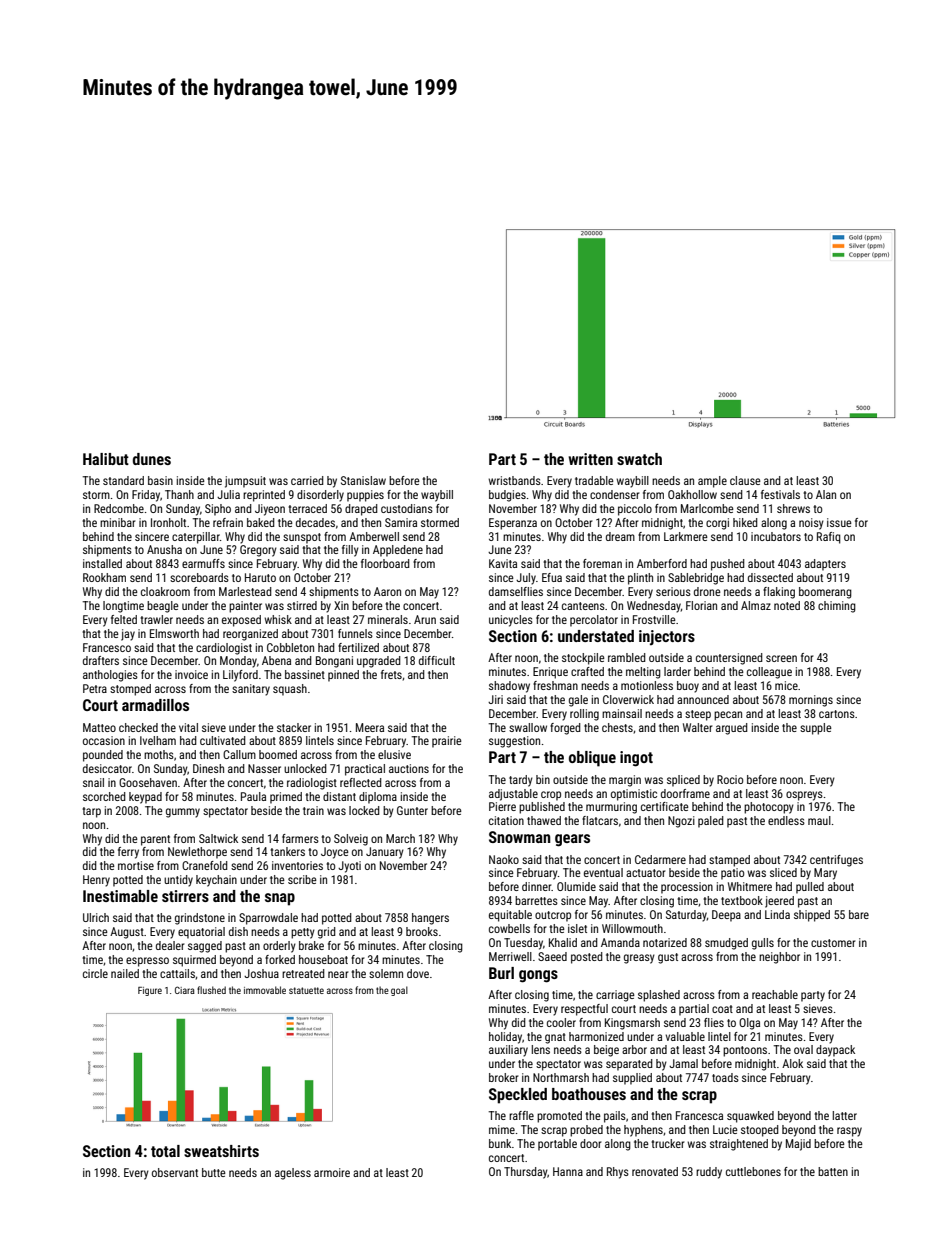 The height and width of the document is (1233, 952). Describe the element at coordinates (106, 459) in the document. I see `Halibut` at that location.
